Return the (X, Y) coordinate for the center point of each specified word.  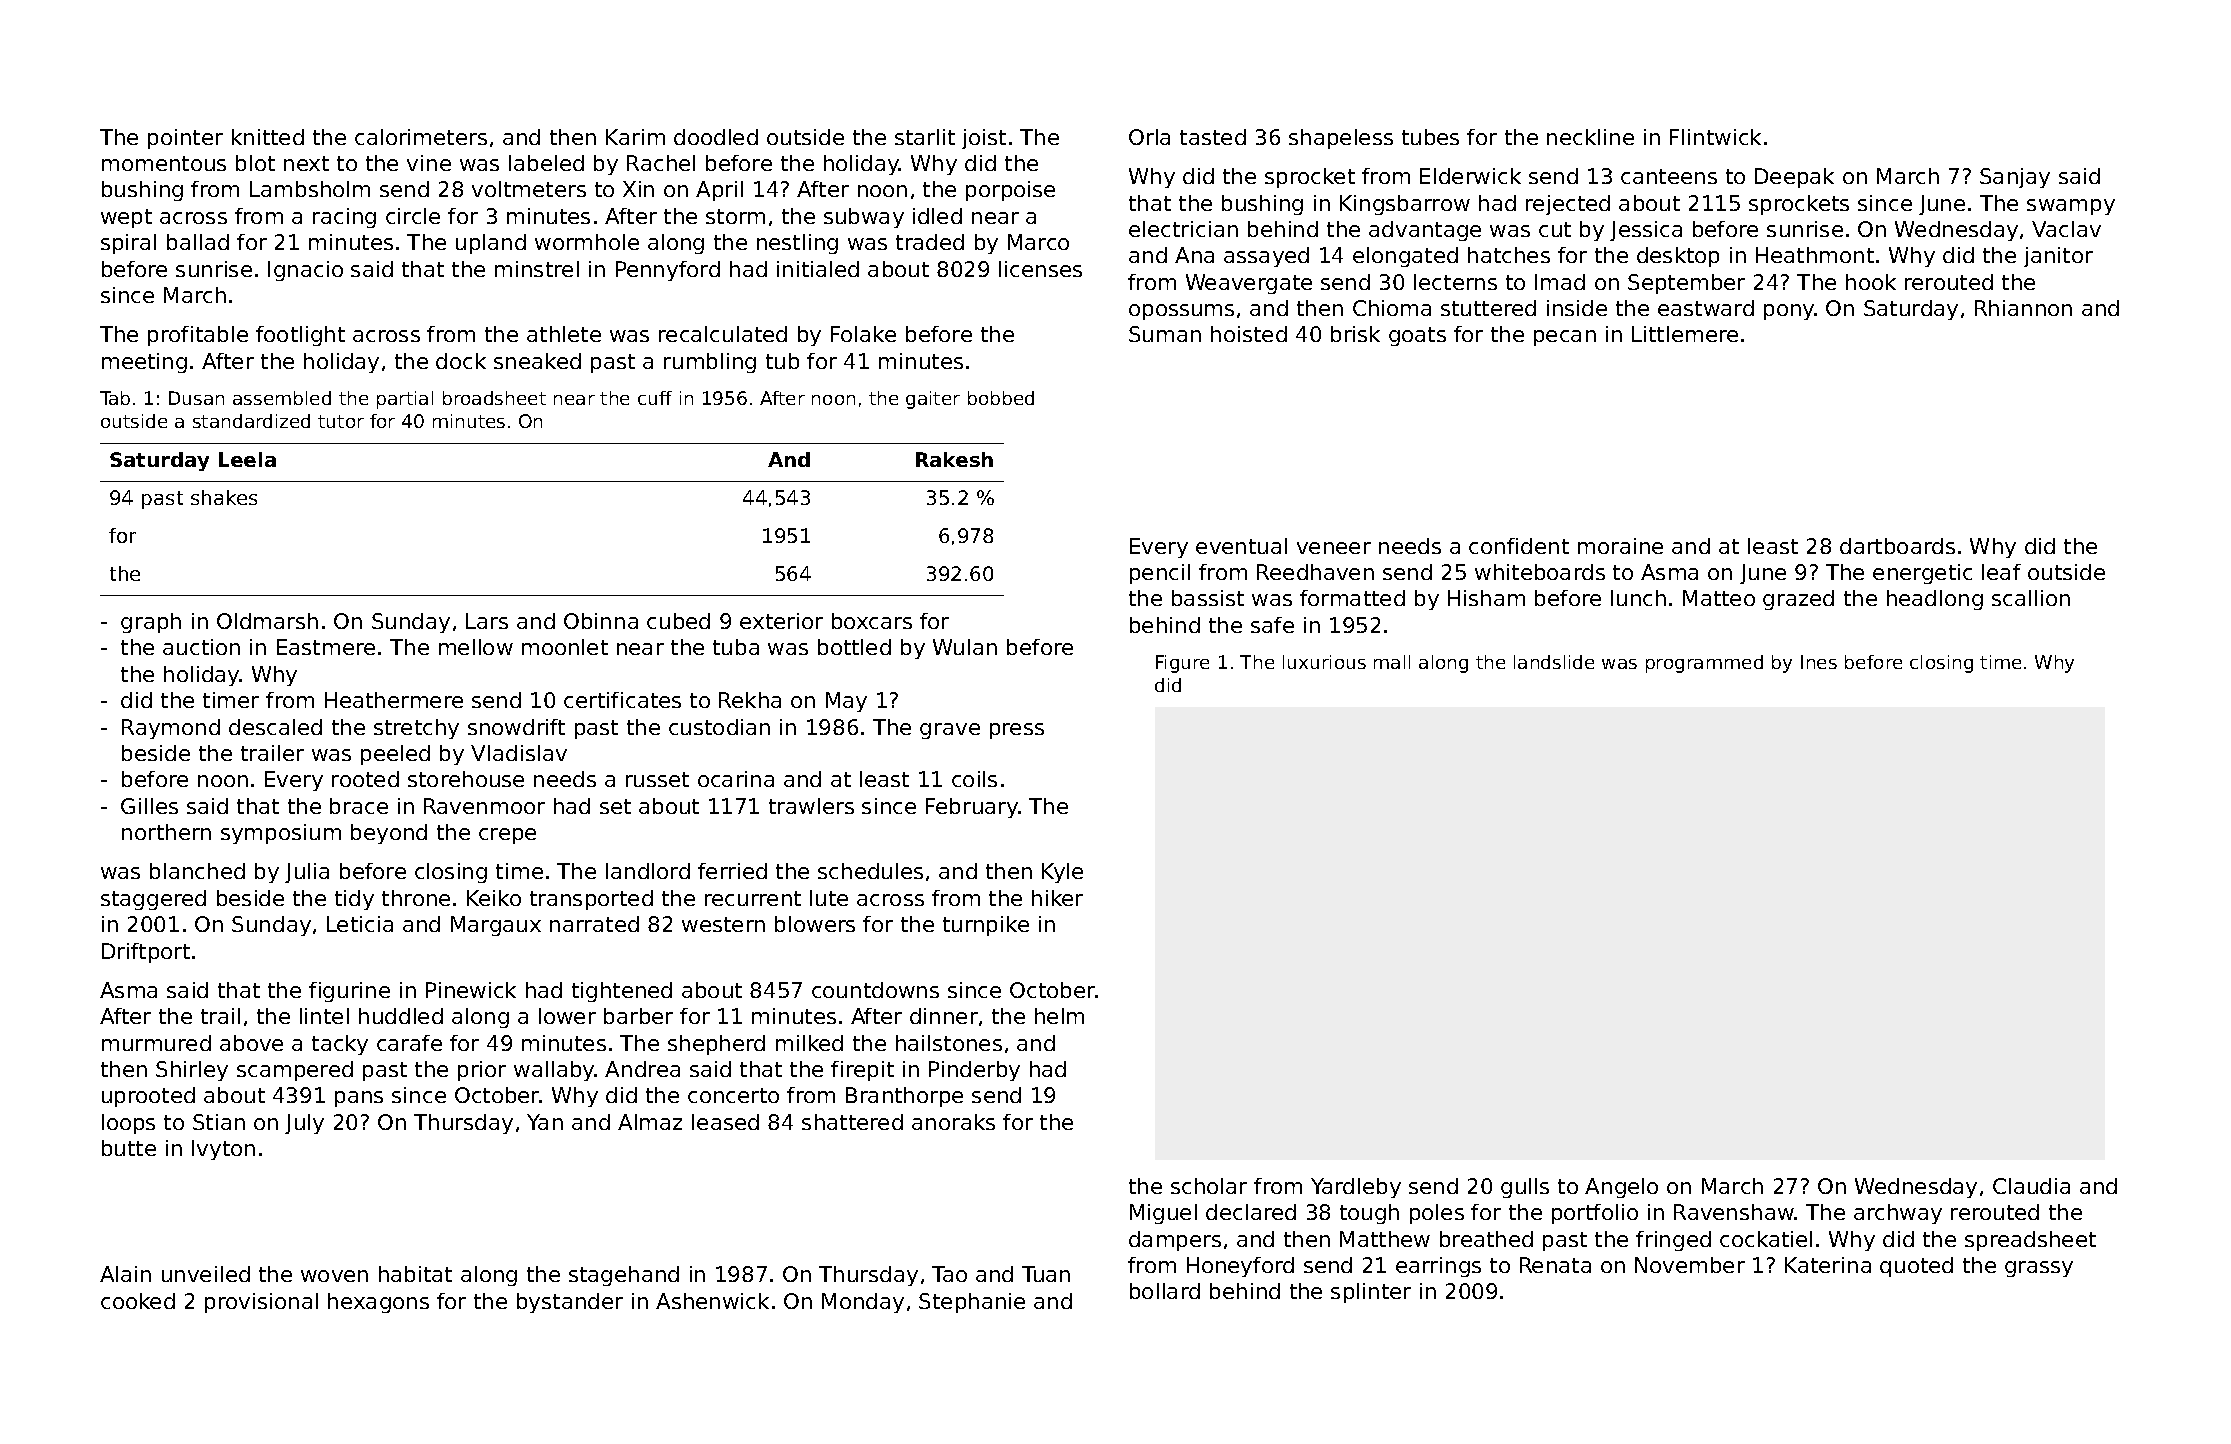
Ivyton (223, 1150)
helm (1059, 1016)
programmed (1704, 664)
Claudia (2031, 1186)
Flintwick (1715, 137)
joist (984, 139)
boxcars (872, 621)
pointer (185, 139)
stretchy (416, 729)
